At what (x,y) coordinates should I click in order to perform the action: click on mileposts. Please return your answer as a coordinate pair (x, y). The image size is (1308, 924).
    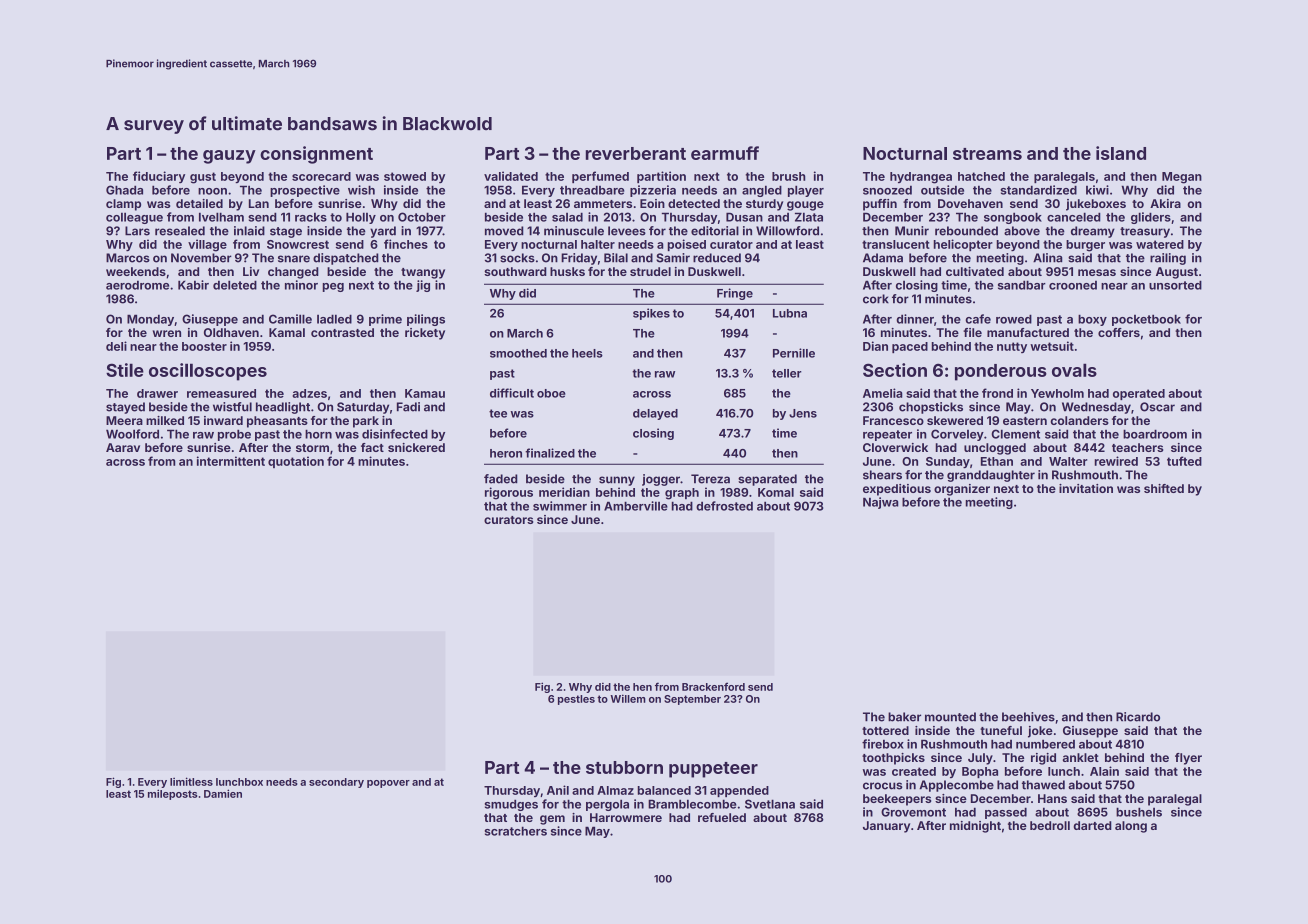
    Looking at the image, I should click on (172, 794).
